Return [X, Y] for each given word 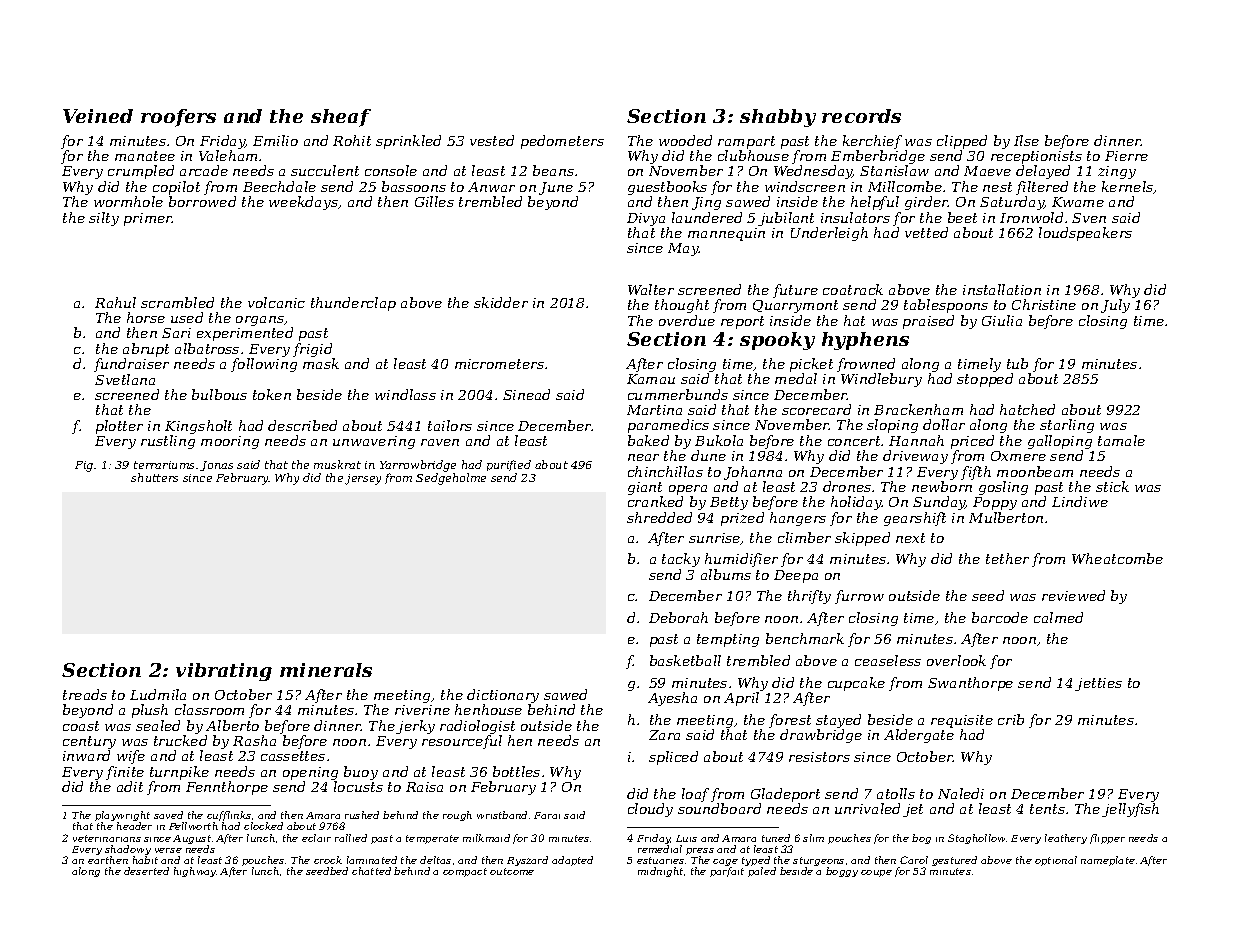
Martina [654, 410]
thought [682, 306]
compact [465, 872]
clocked [263, 826]
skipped [862, 539]
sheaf [341, 118]
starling [1067, 426]
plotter [119, 427]
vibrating [224, 672]
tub [1017, 363]
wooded [685, 140]
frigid [312, 350]
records [861, 116]
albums [726, 574]
